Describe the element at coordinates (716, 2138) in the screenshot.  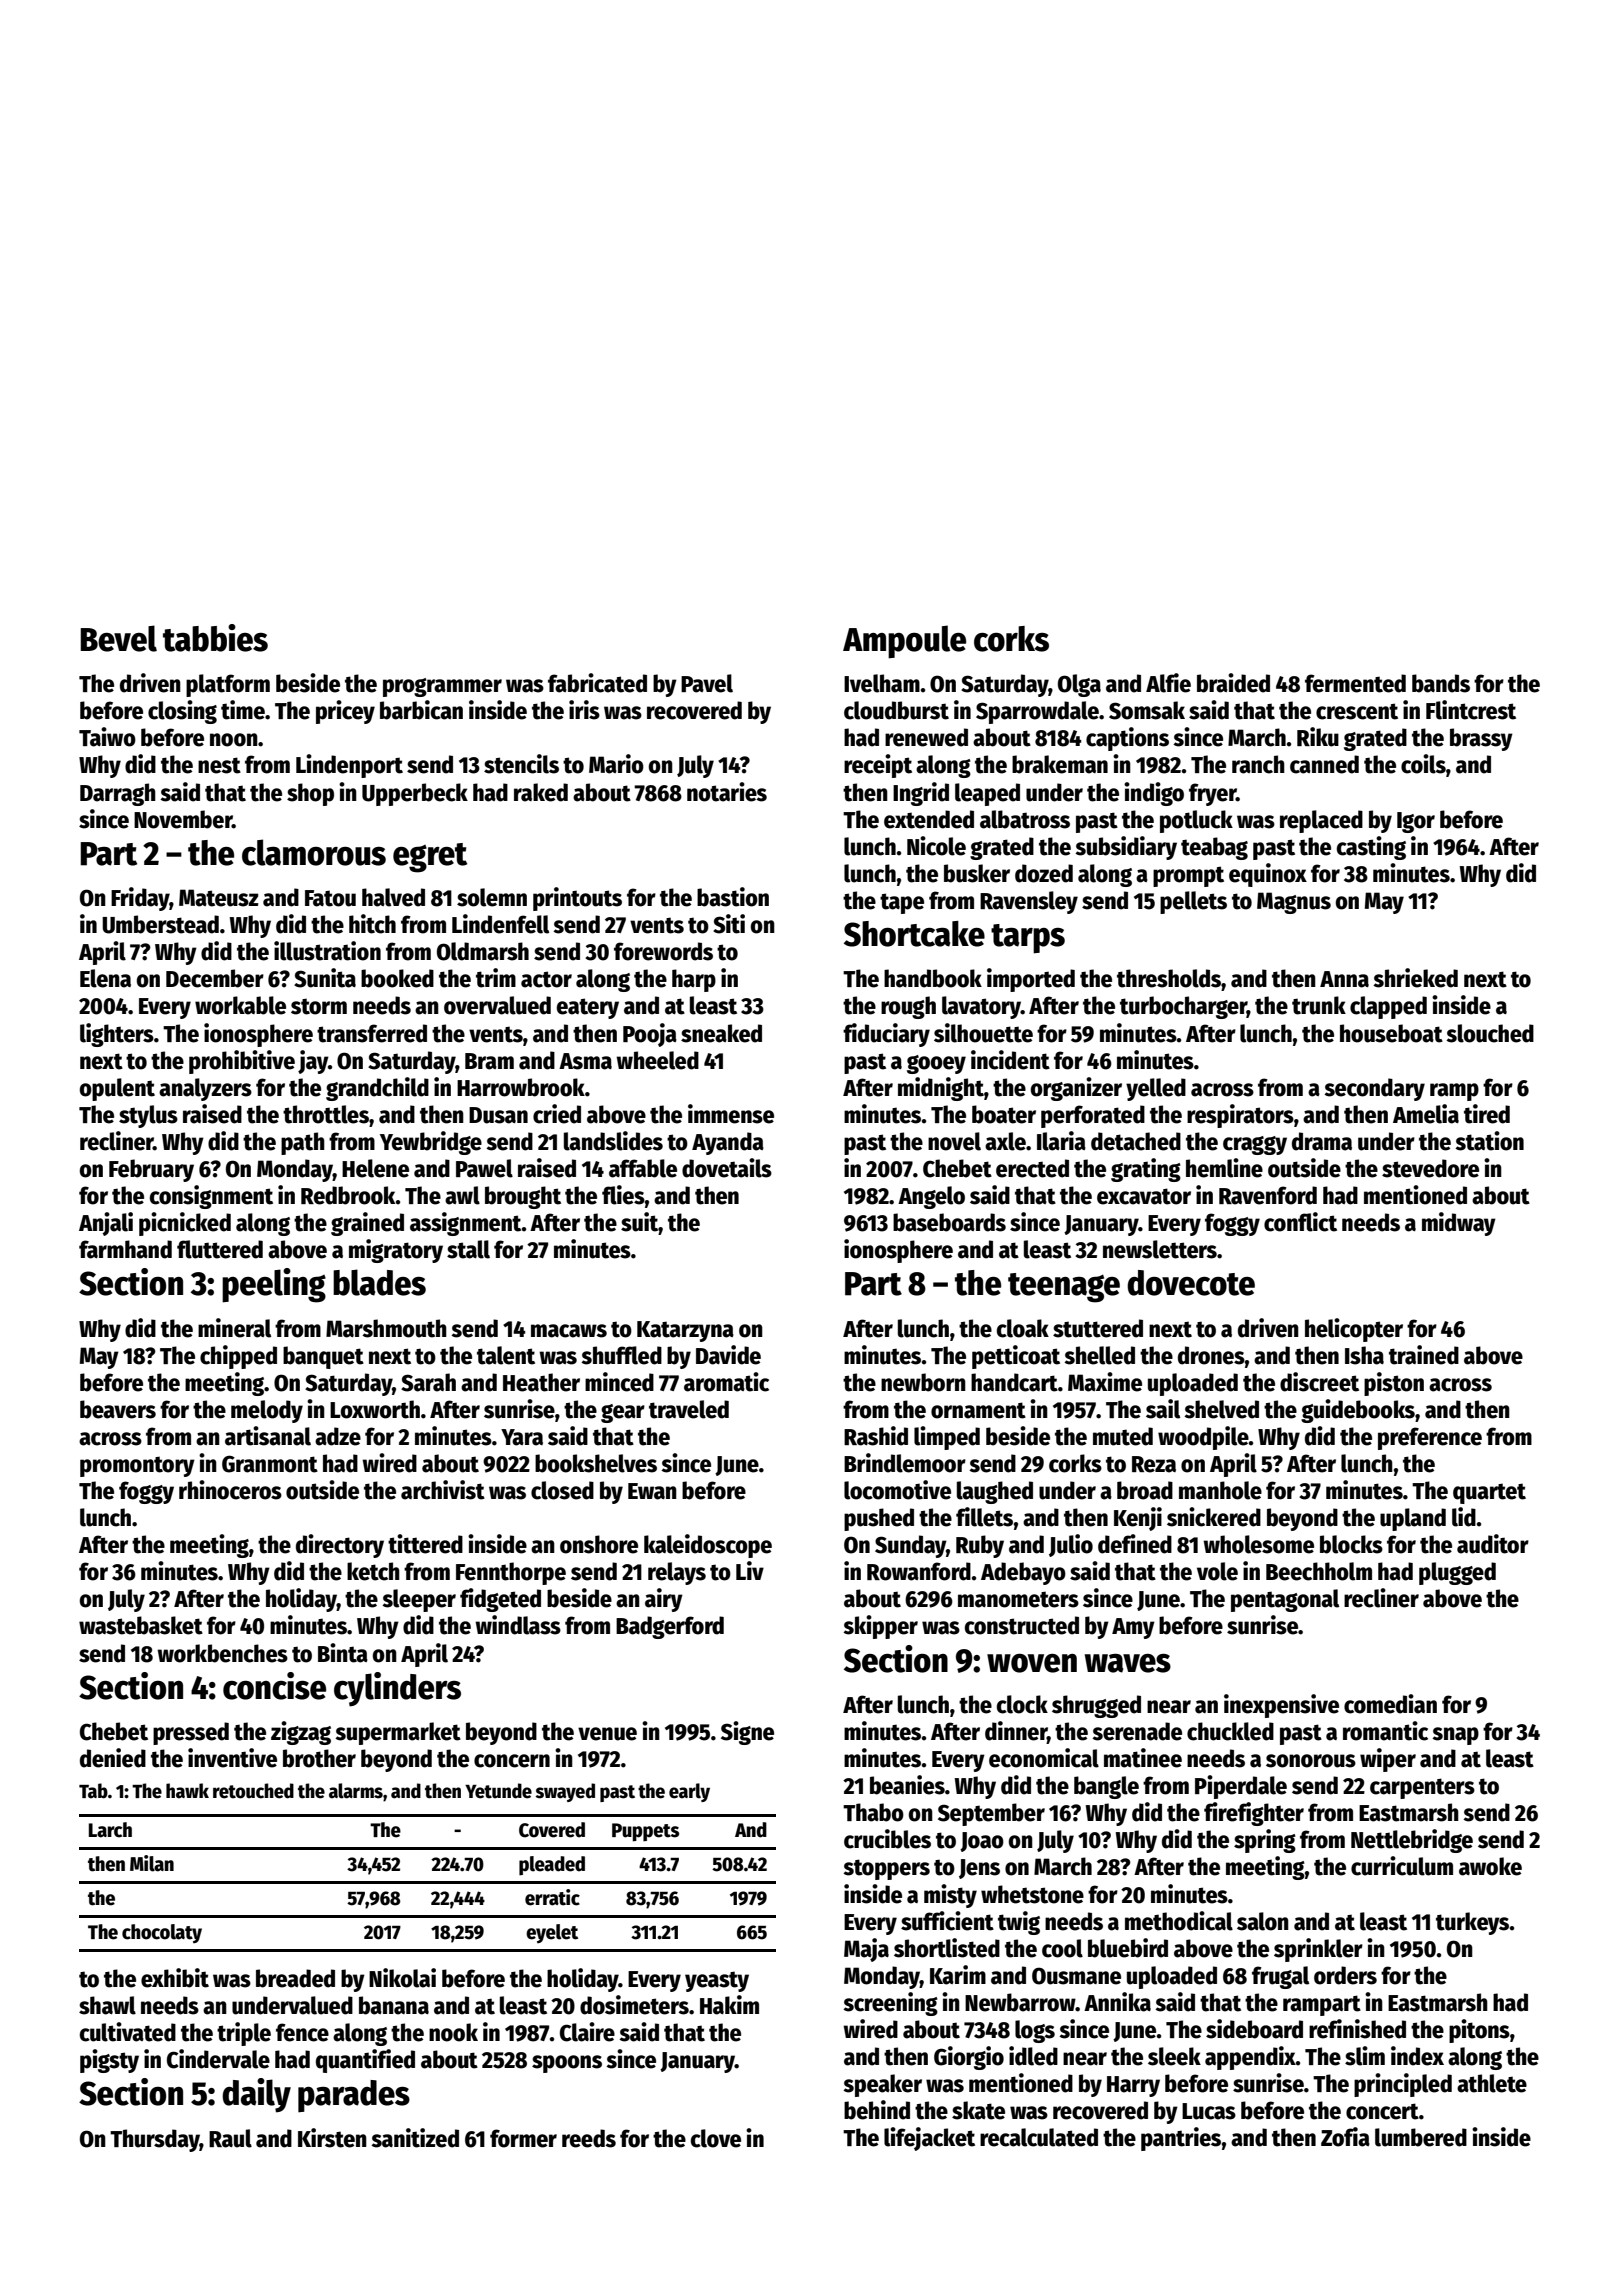
I see `clove` at that location.
